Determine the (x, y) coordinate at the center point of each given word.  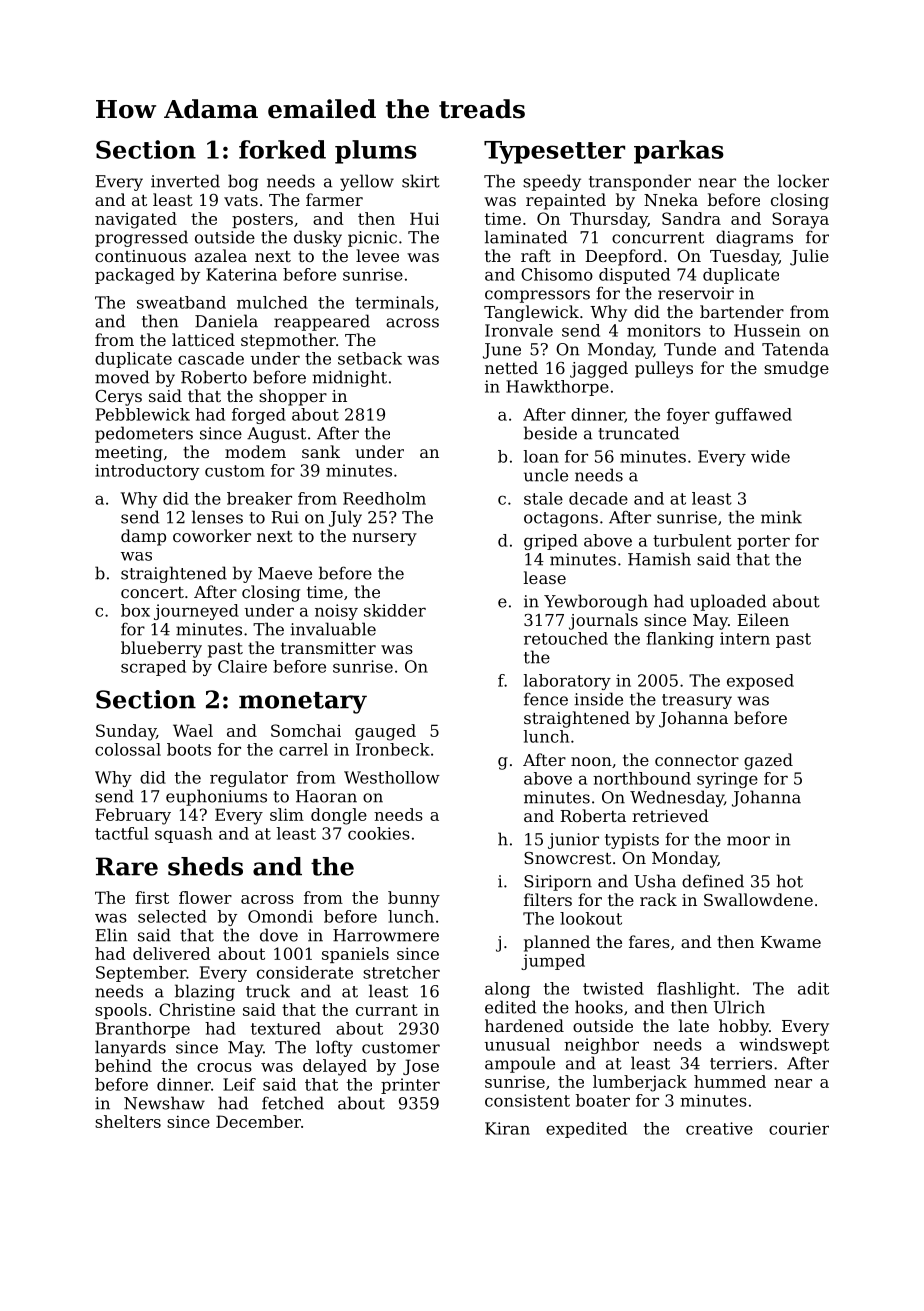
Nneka (671, 199)
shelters (128, 1121)
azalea (221, 255)
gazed (768, 761)
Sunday (126, 732)
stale (543, 498)
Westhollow (392, 777)
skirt (421, 181)
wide (770, 456)
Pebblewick (143, 414)
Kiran (507, 1128)
